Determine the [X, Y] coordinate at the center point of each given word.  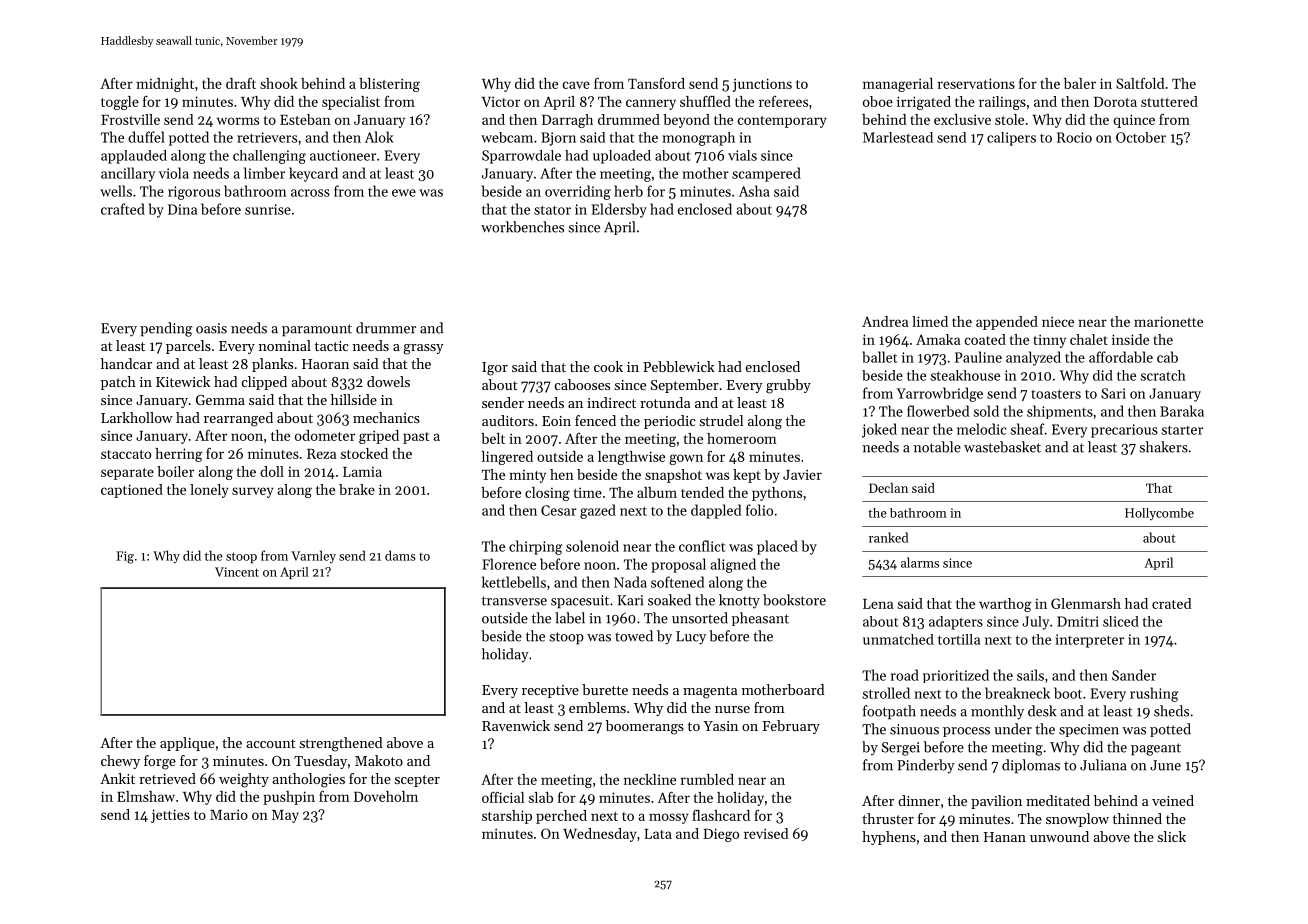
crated [1172, 603]
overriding [578, 192]
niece [1058, 321]
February [791, 727]
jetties [170, 816]
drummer [386, 328]
